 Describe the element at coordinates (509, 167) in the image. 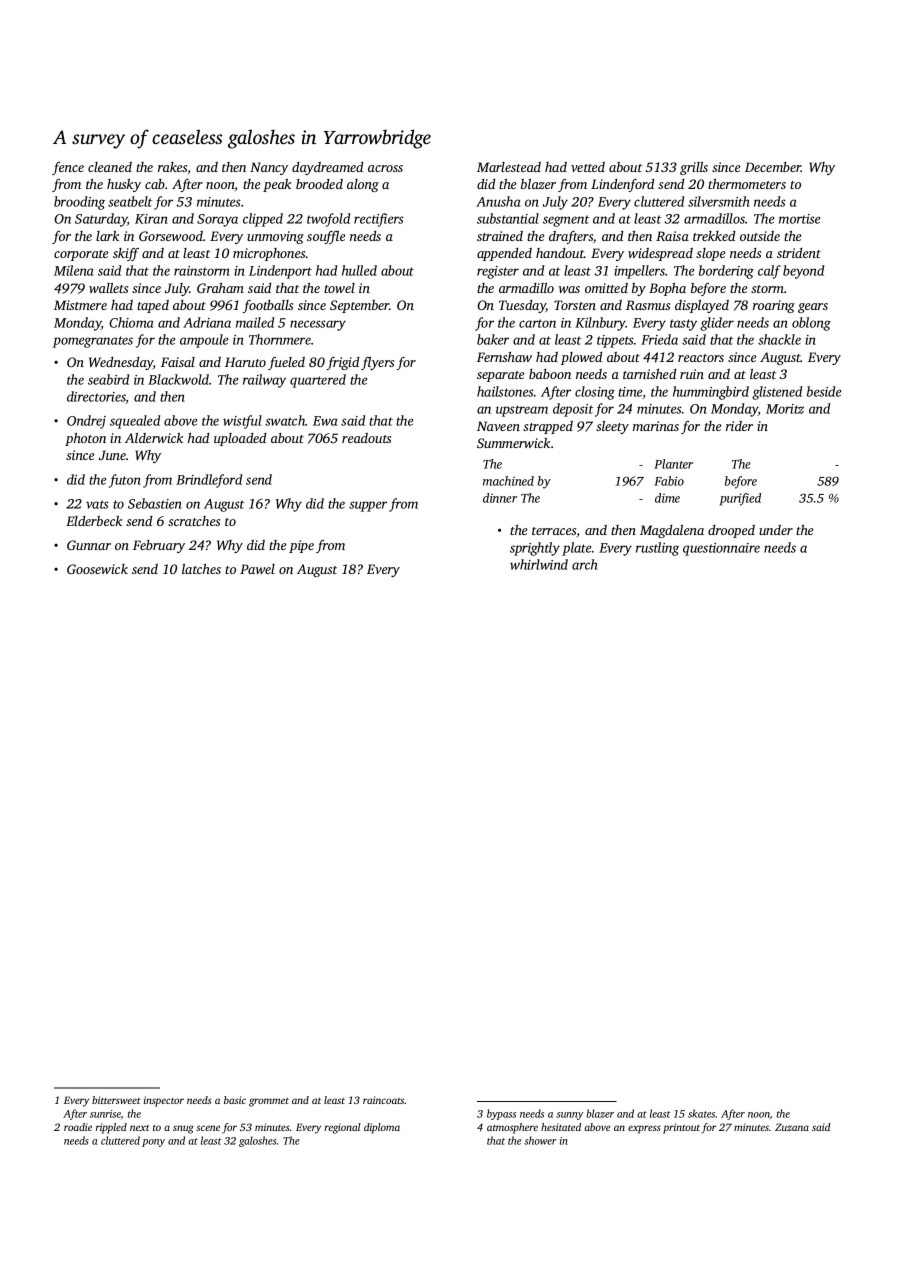

I see `Marlestead` at that location.
